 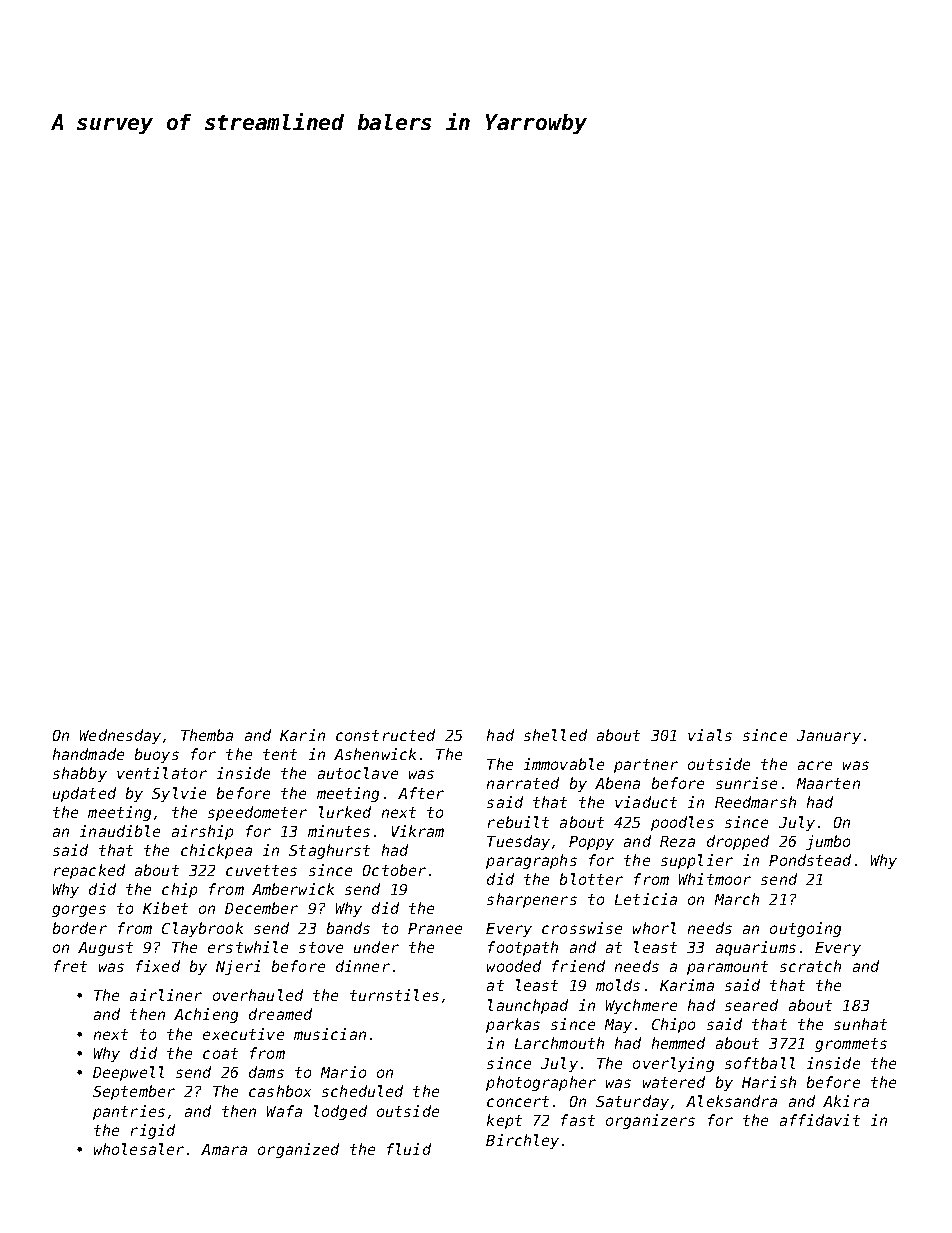 What do you see at coordinates (84, 794) in the screenshot?
I see `updated` at bounding box center [84, 794].
